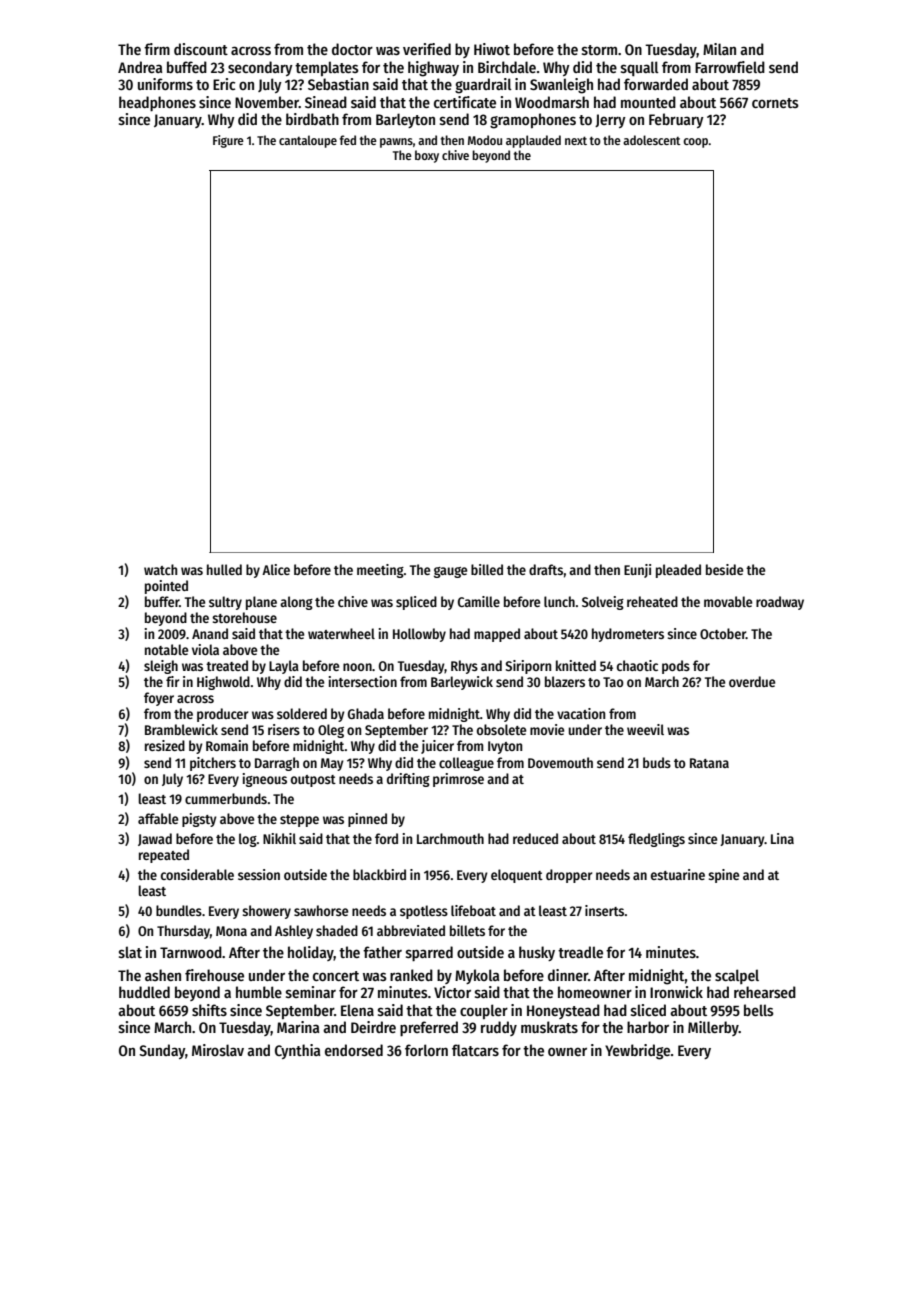  Describe the element at coordinates (276, 569) in the screenshot. I see `Alice` at that location.
